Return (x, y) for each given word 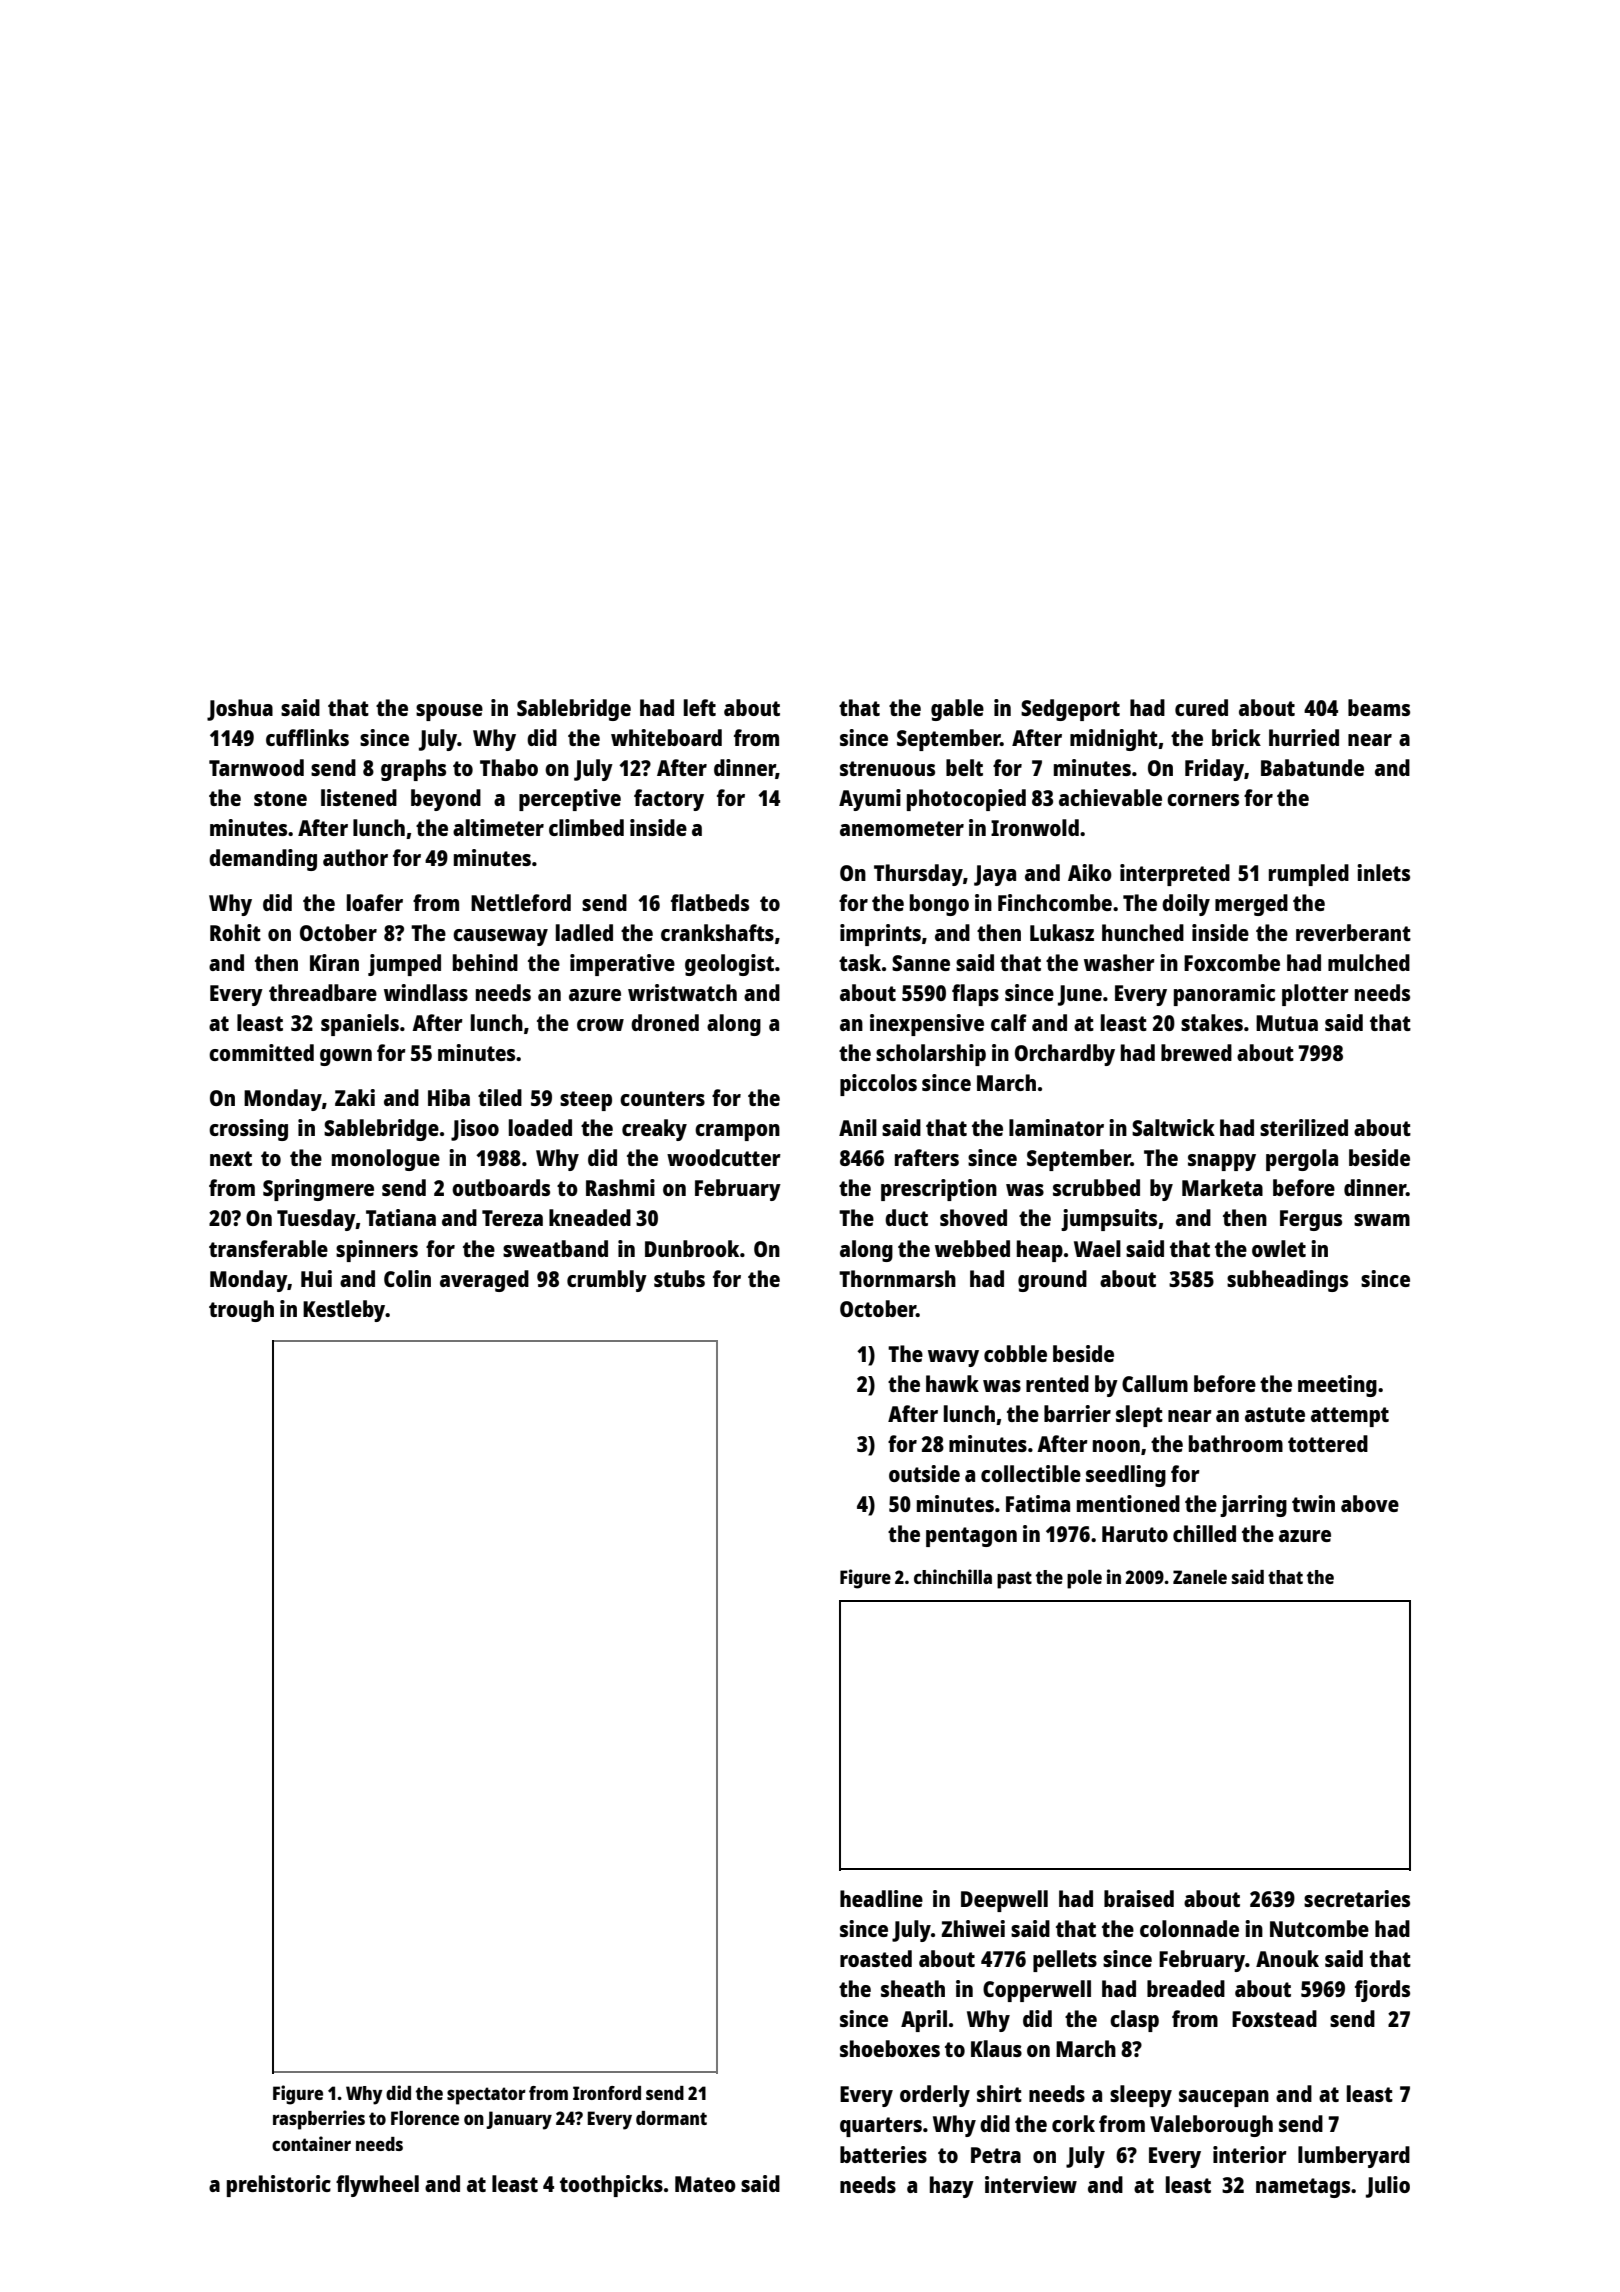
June (1080, 995)
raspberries (319, 2120)
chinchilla (953, 1576)
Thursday (918, 875)
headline (881, 1898)
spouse (449, 712)
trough (241, 1311)
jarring (1253, 1506)
